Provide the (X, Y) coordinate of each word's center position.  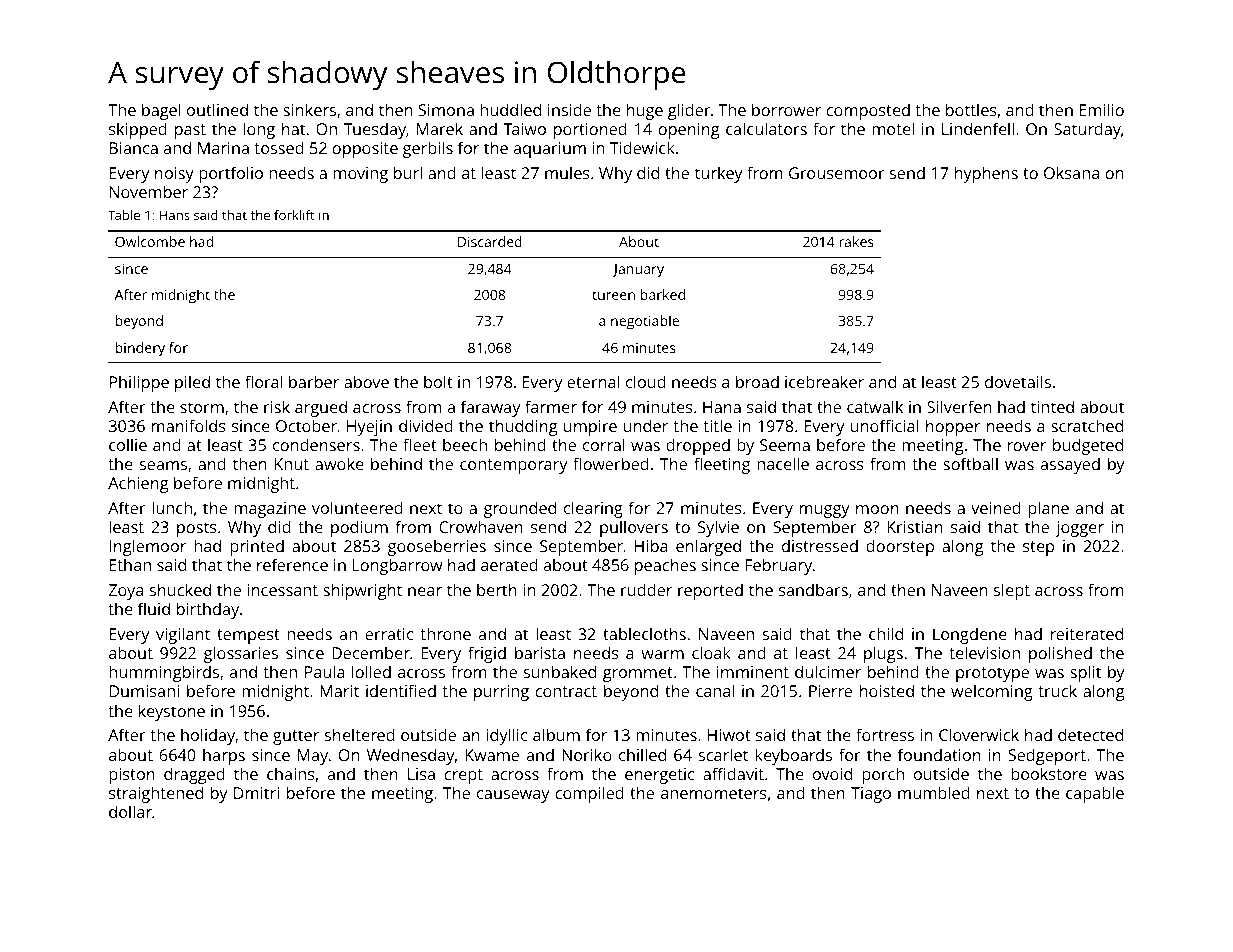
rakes (856, 241)
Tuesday (375, 130)
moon (877, 509)
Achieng (138, 484)
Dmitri (256, 793)
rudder (646, 589)
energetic (659, 776)
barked (662, 294)
